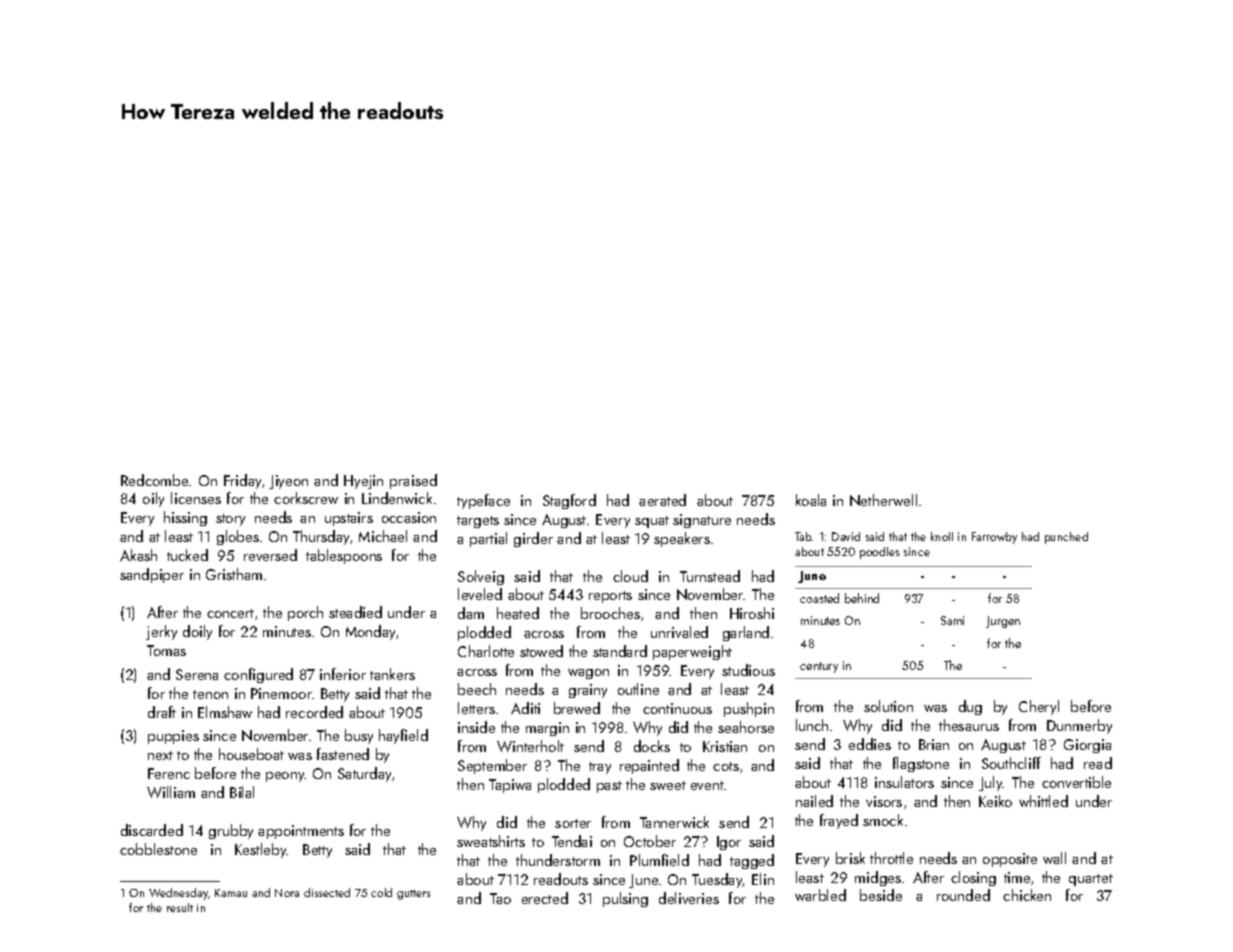 The image size is (1233, 952). I want to click on chicken, so click(1027, 895).
